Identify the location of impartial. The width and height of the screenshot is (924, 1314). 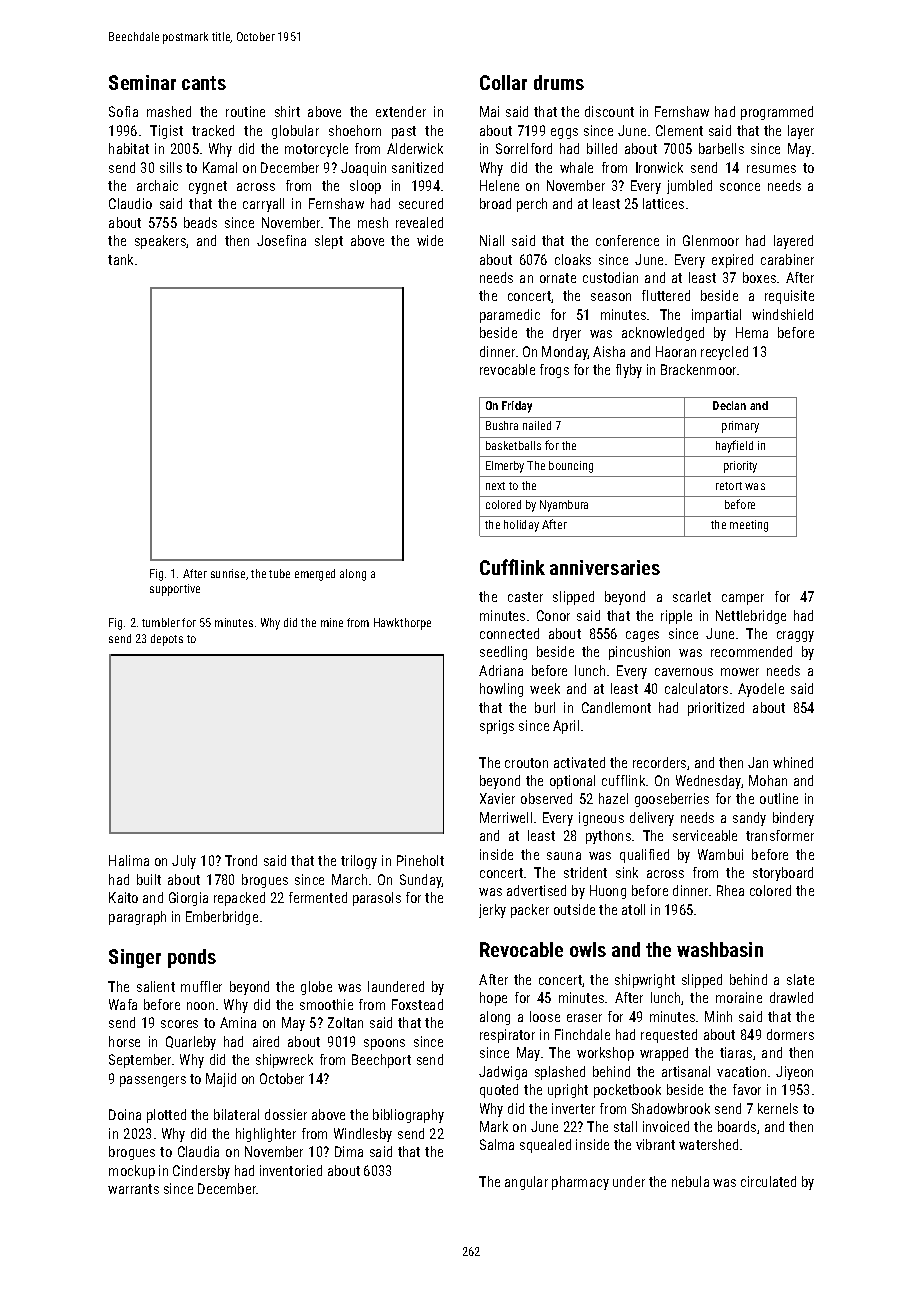
(716, 316).
